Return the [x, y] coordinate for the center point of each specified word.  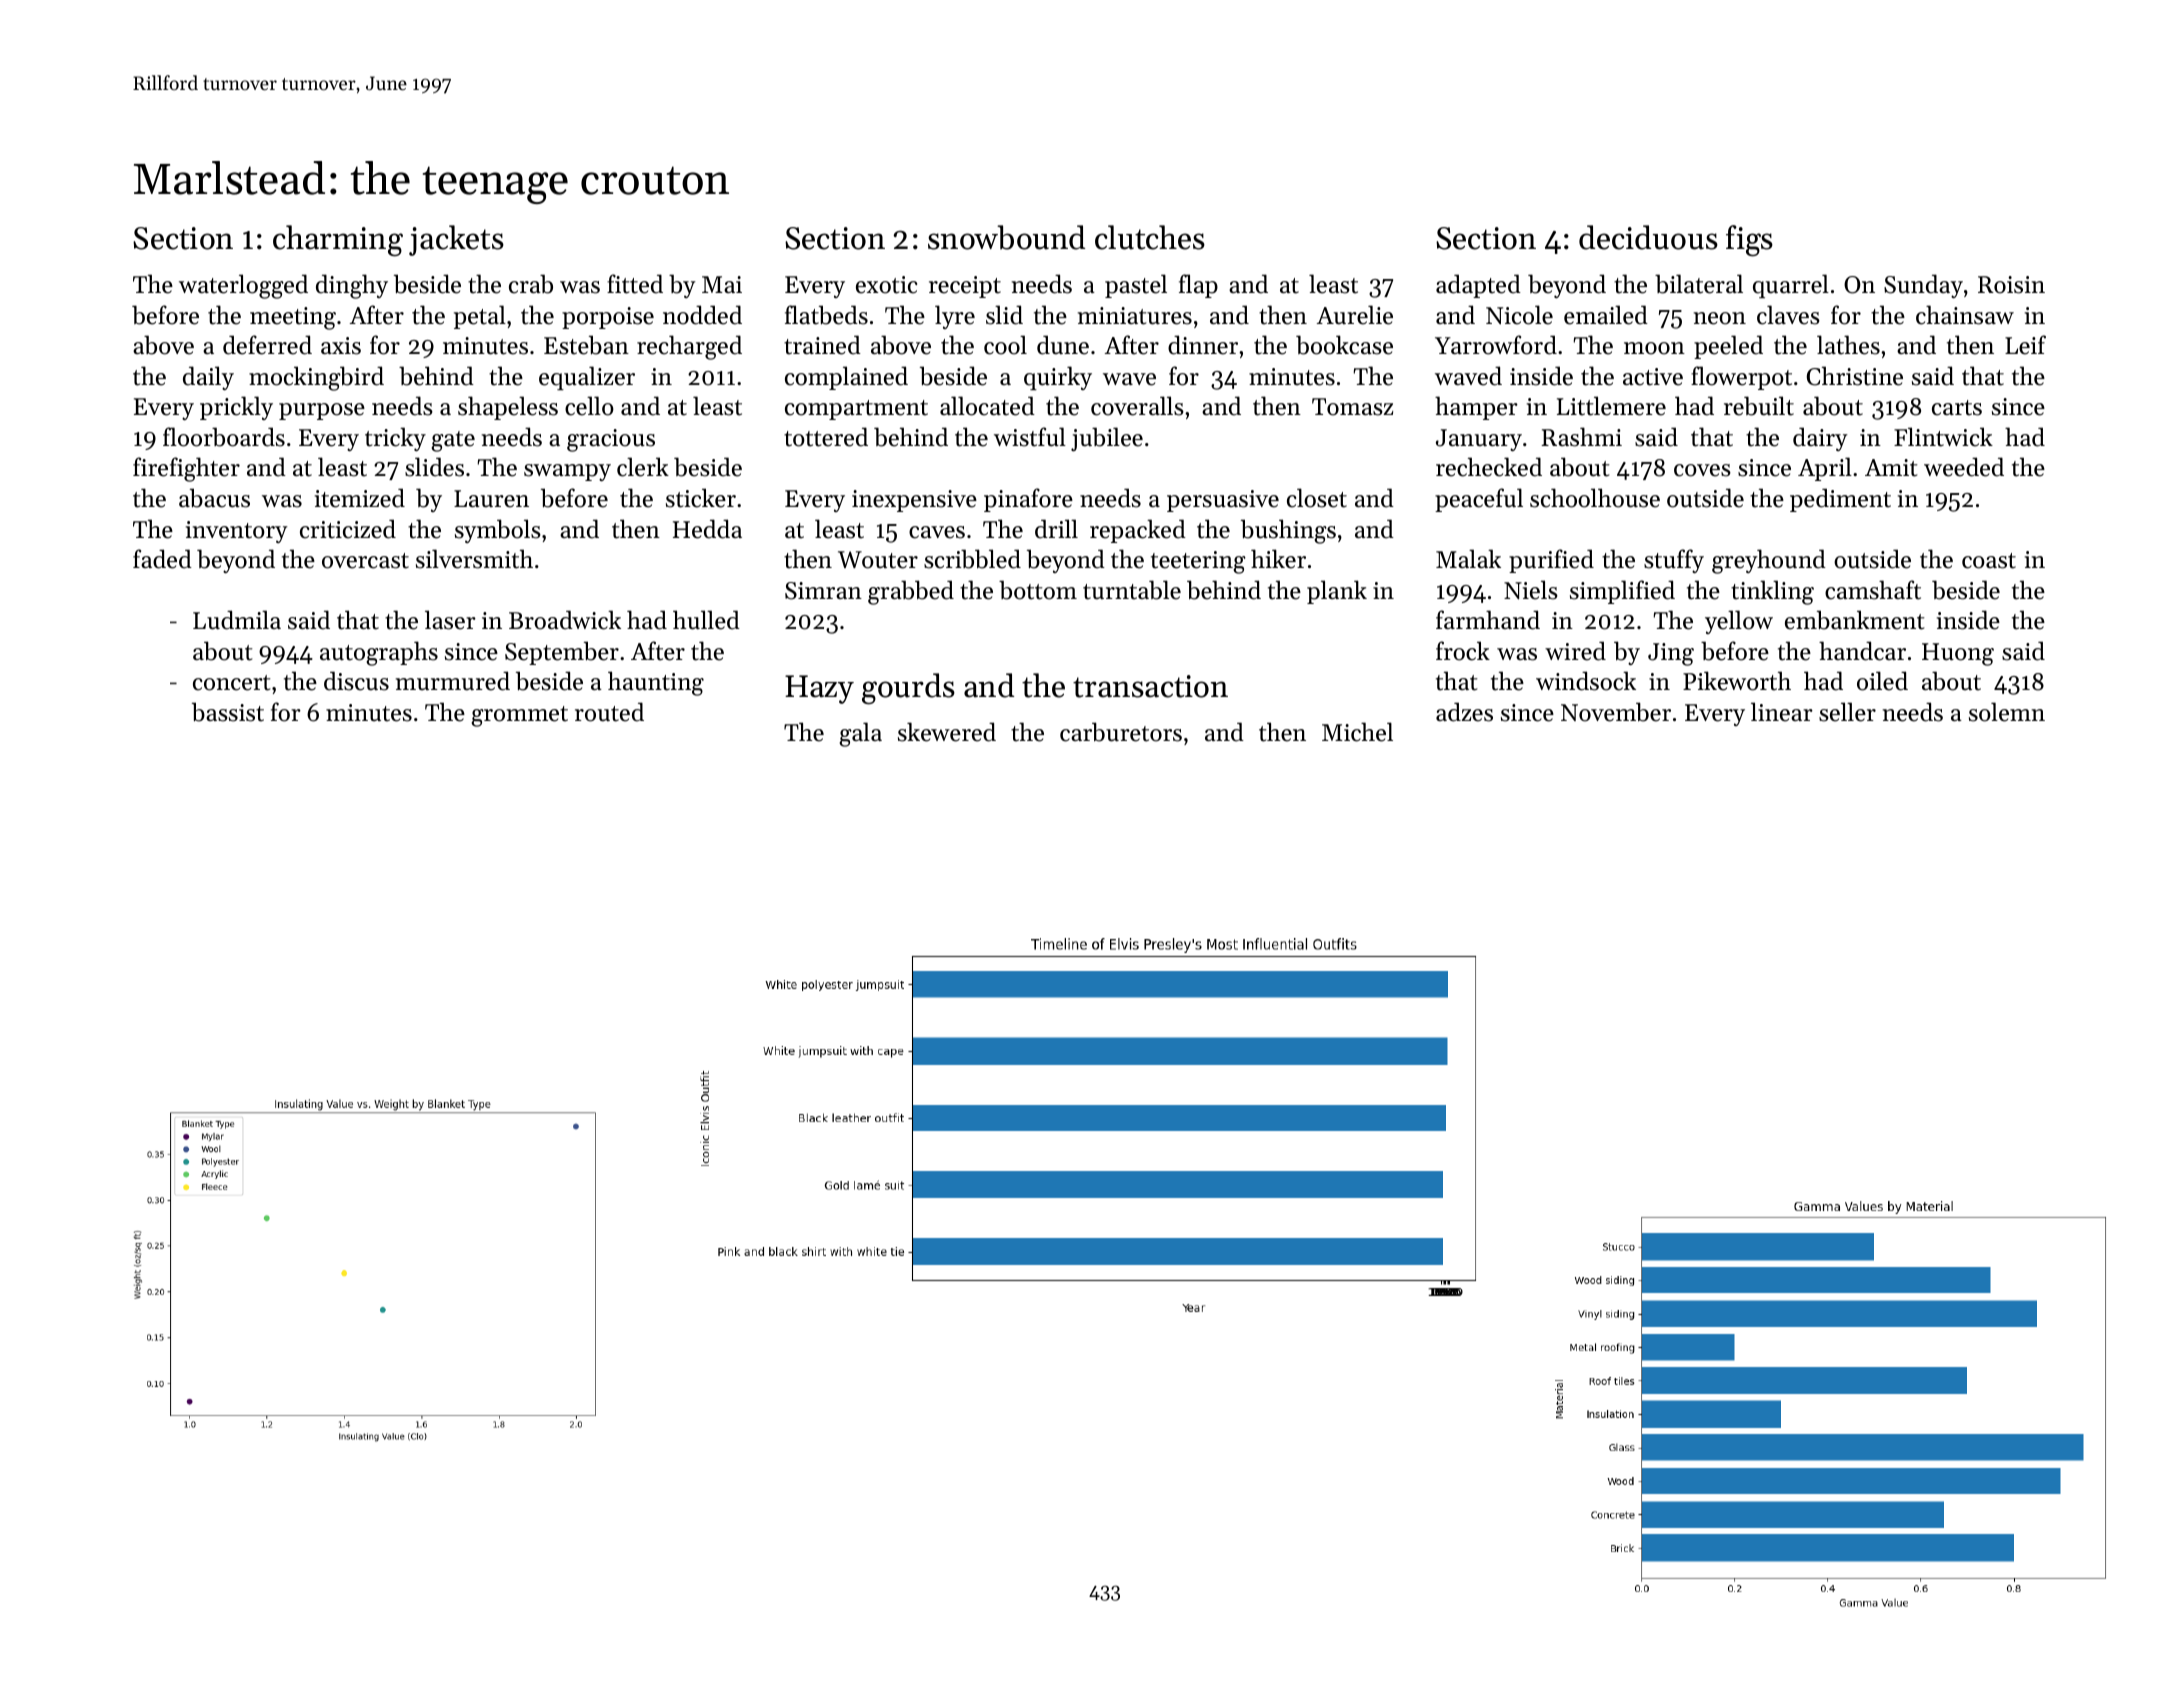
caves [937, 532]
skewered [947, 732]
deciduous [1648, 237]
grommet [519, 716]
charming [338, 241]
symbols [498, 531]
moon [1654, 348]
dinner [1203, 345]
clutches [1150, 237]
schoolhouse [1595, 498]
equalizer [587, 378]
